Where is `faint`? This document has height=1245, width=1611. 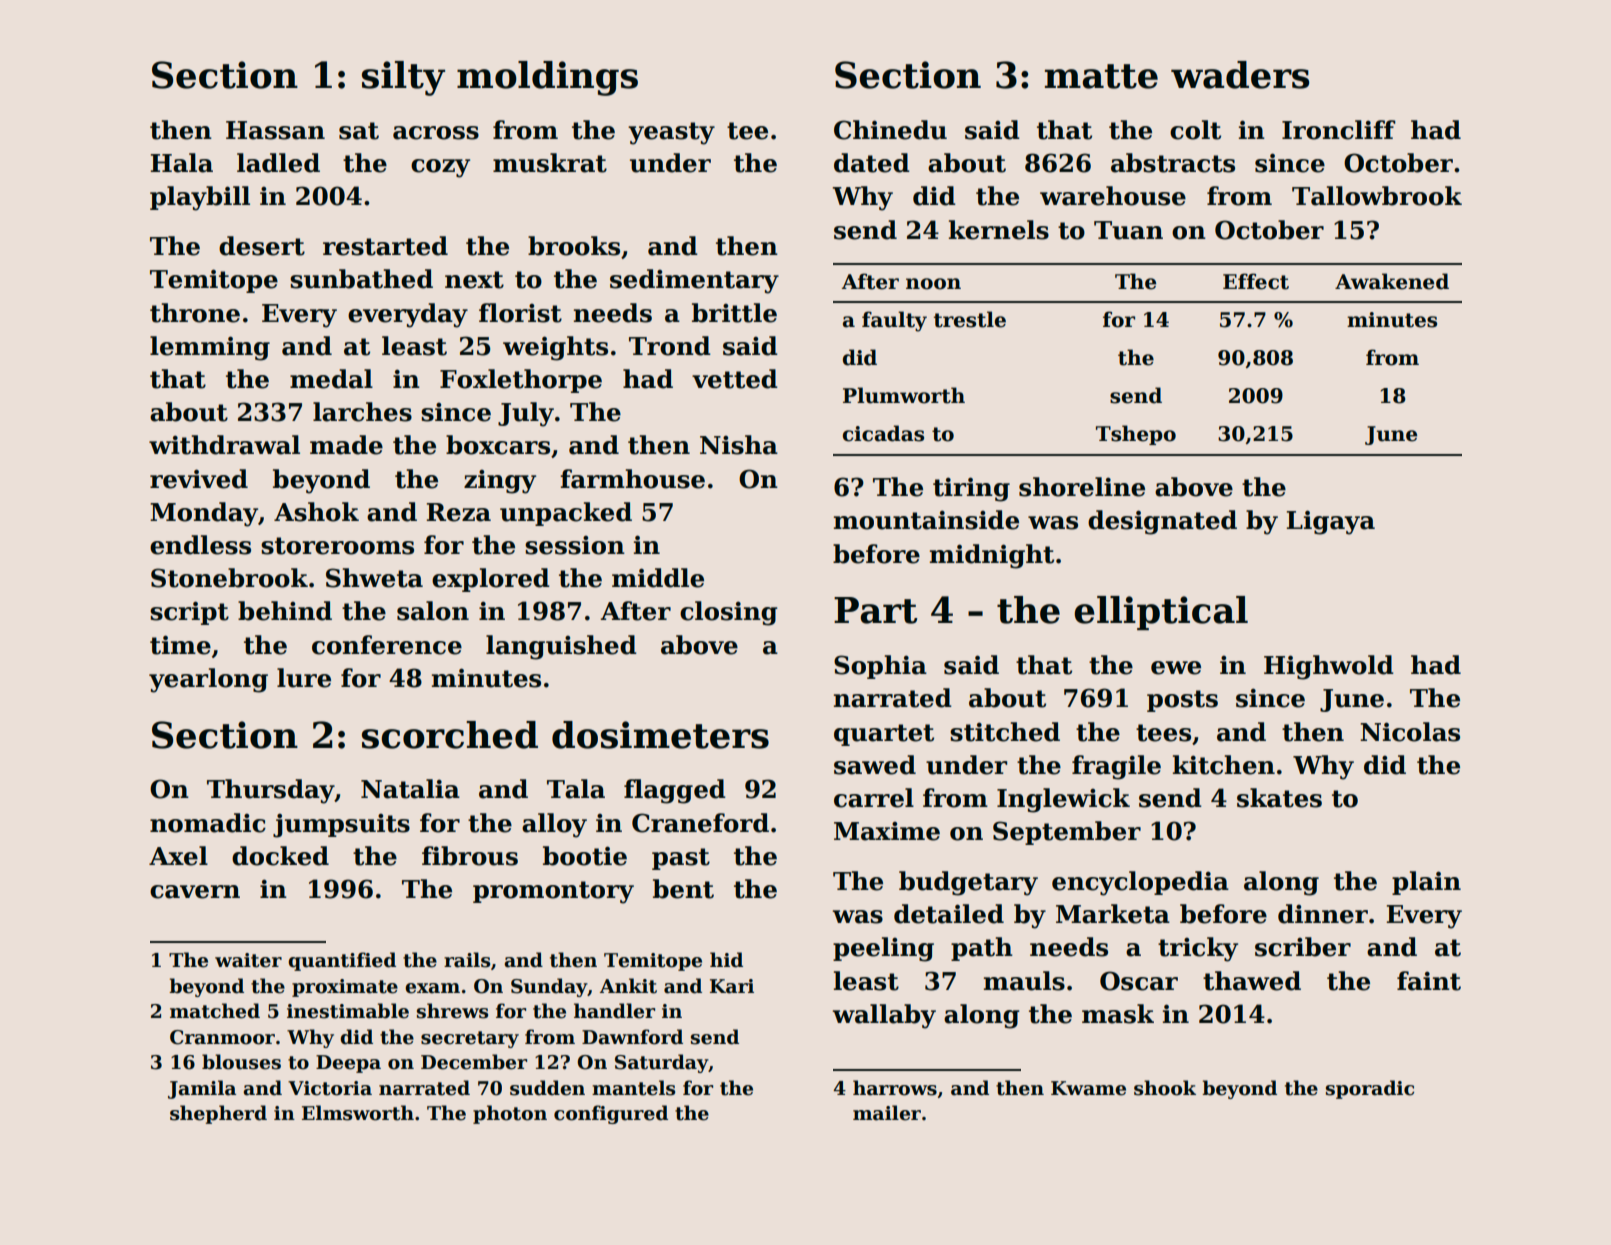
faint is located at coordinates (1429, 981).
